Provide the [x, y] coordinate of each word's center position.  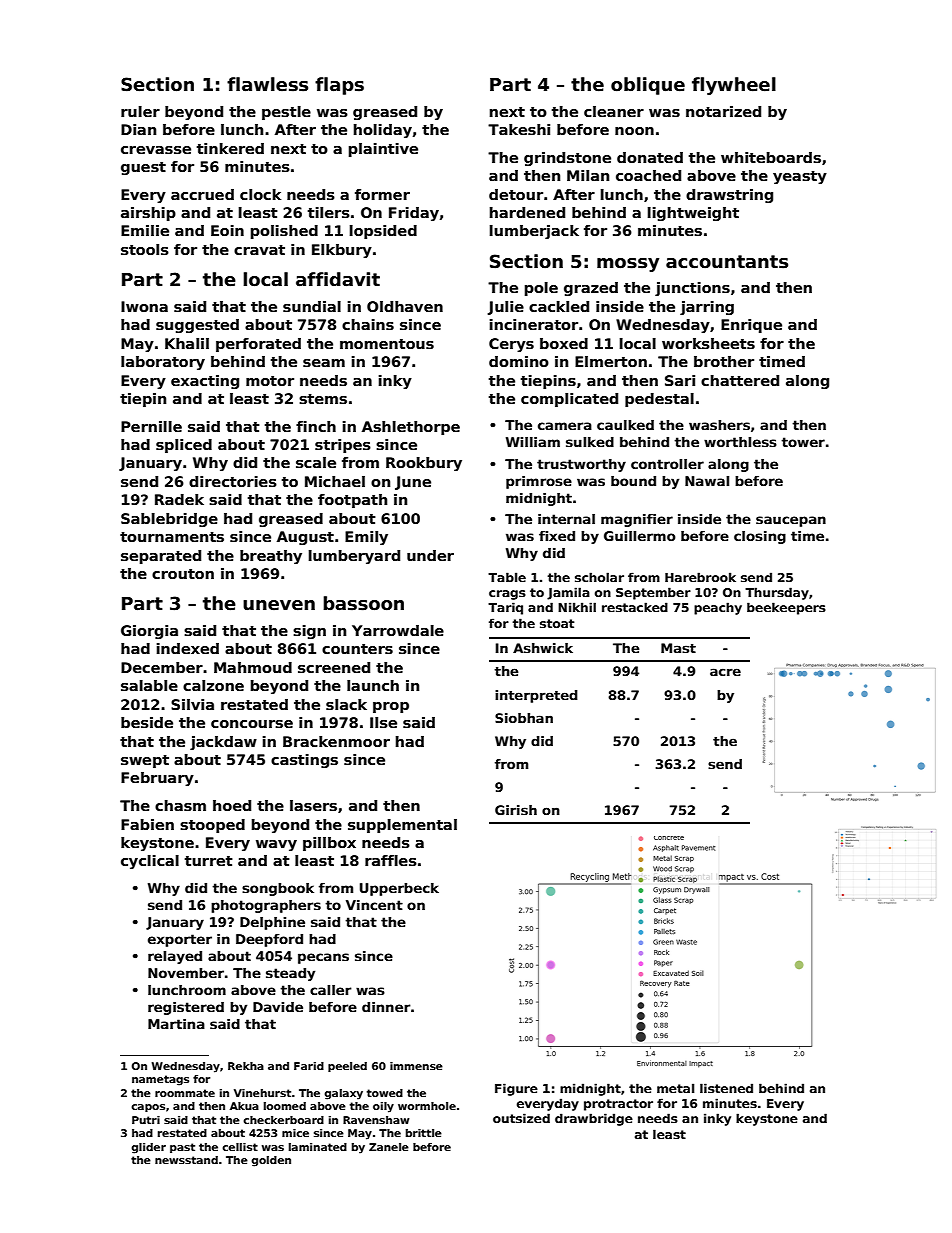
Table [507, 577]
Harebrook [700, 577]
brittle [424, 1133]
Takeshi [519, 129]
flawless [267, 84]
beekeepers [786, 608]
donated [650, 157]
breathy [271, 557]
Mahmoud [253, 667]
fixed [557, 536]
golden [271, 1161]
